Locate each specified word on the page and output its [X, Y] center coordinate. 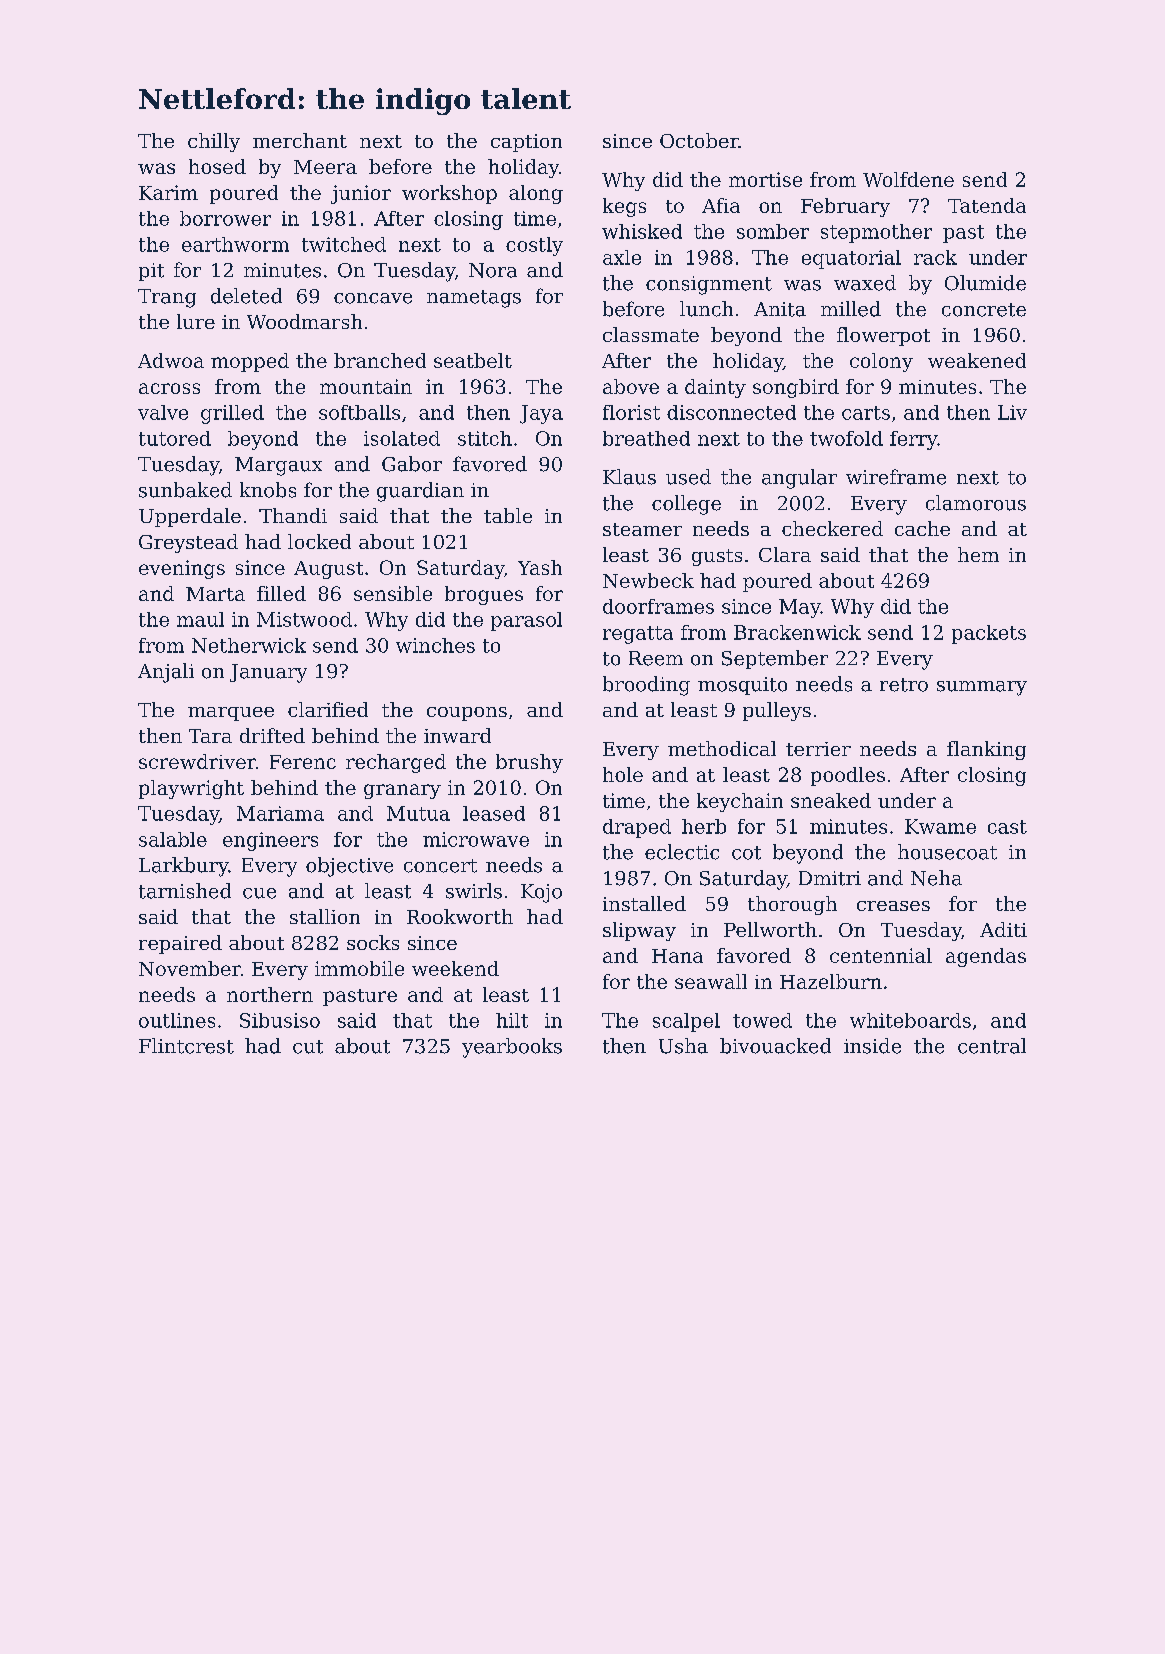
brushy [529, 763]
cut [308, 1047]
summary [982, 688]
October [699, 140]
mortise [765, 179]
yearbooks [512, 1048]
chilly [214, 142]
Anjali [166, 673]
